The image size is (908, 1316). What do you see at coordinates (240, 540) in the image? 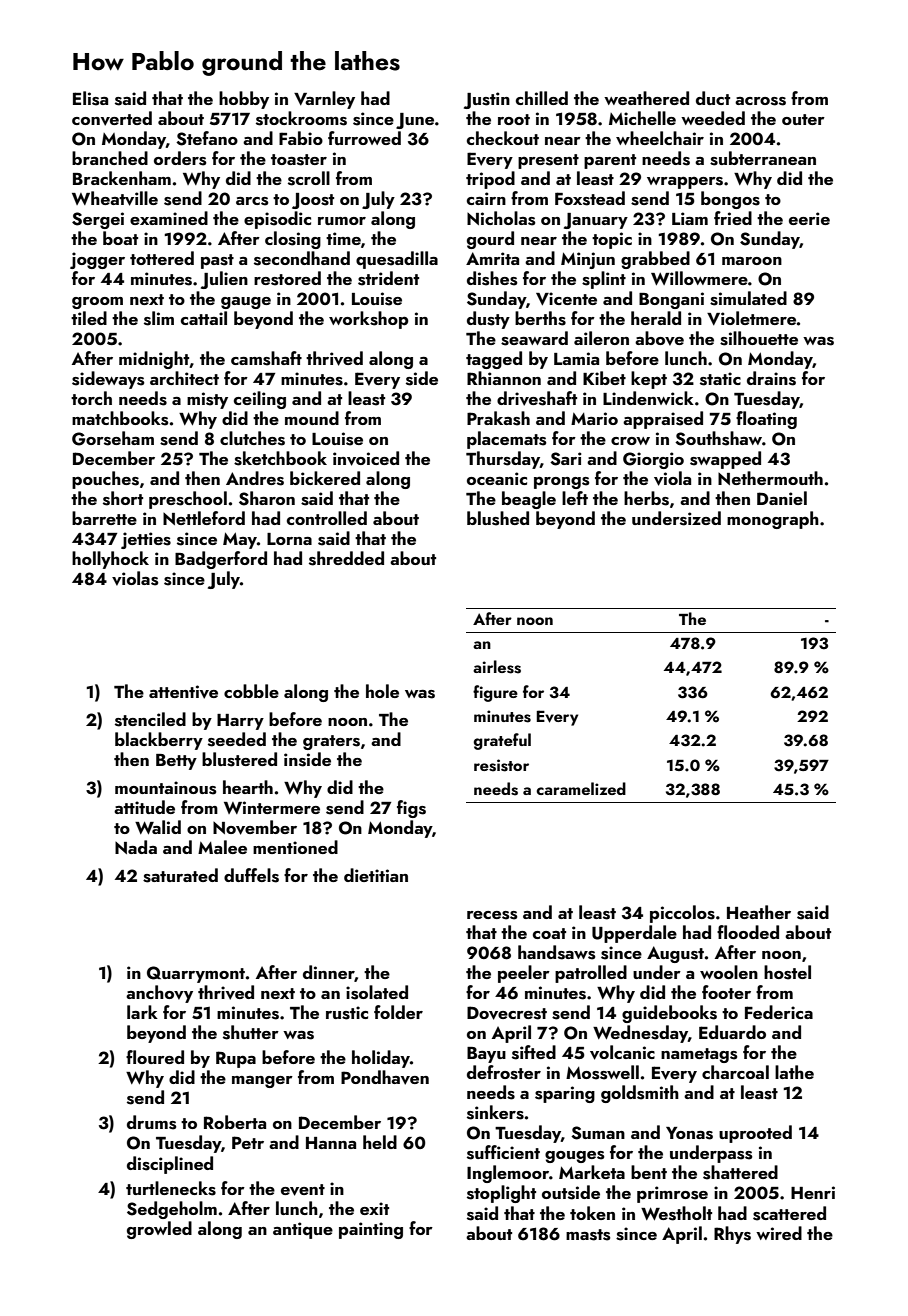
I see `May` at bounding box center [240, 540].
